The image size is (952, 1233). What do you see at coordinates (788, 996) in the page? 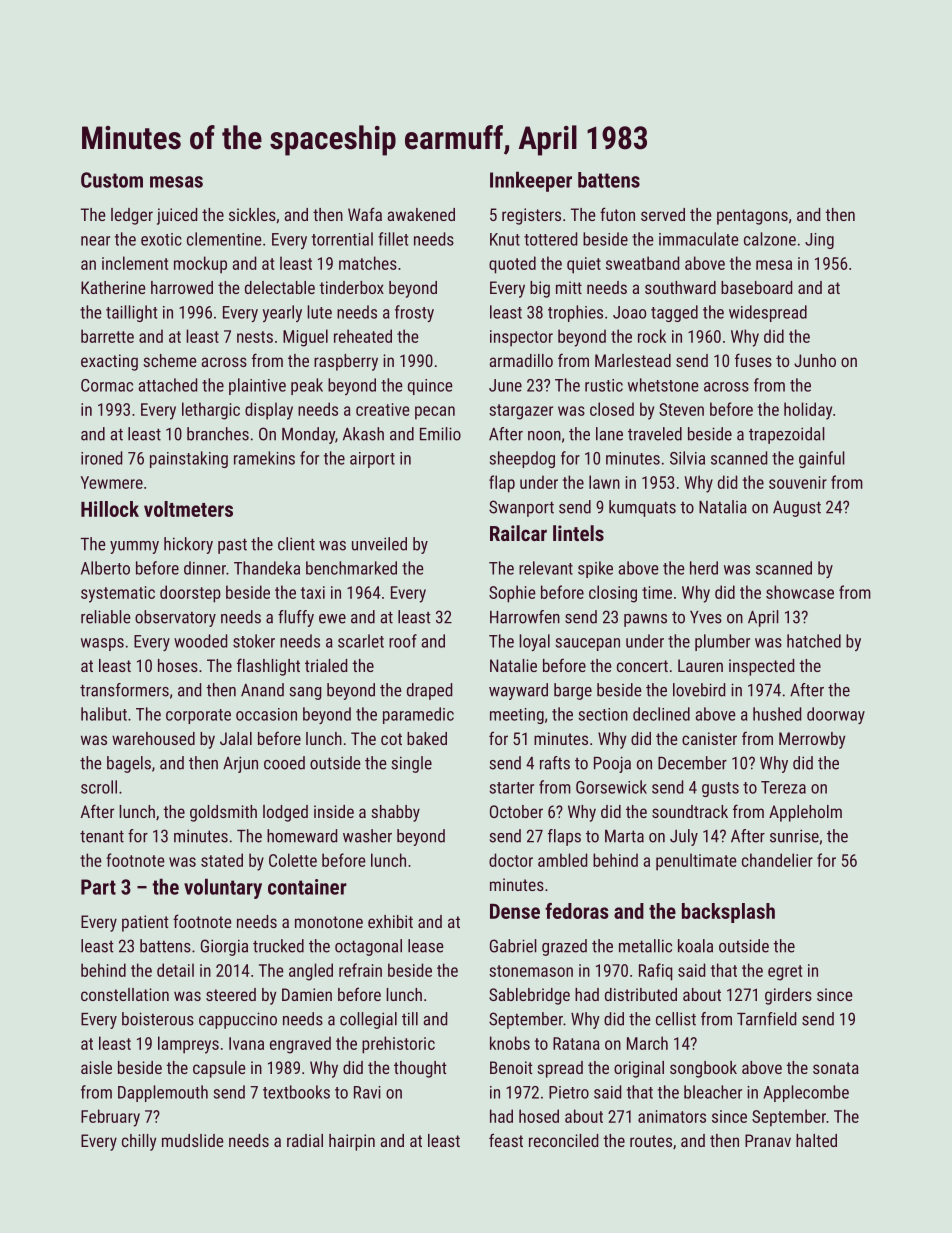
I see `girders` at bounding box center [788, 996].
